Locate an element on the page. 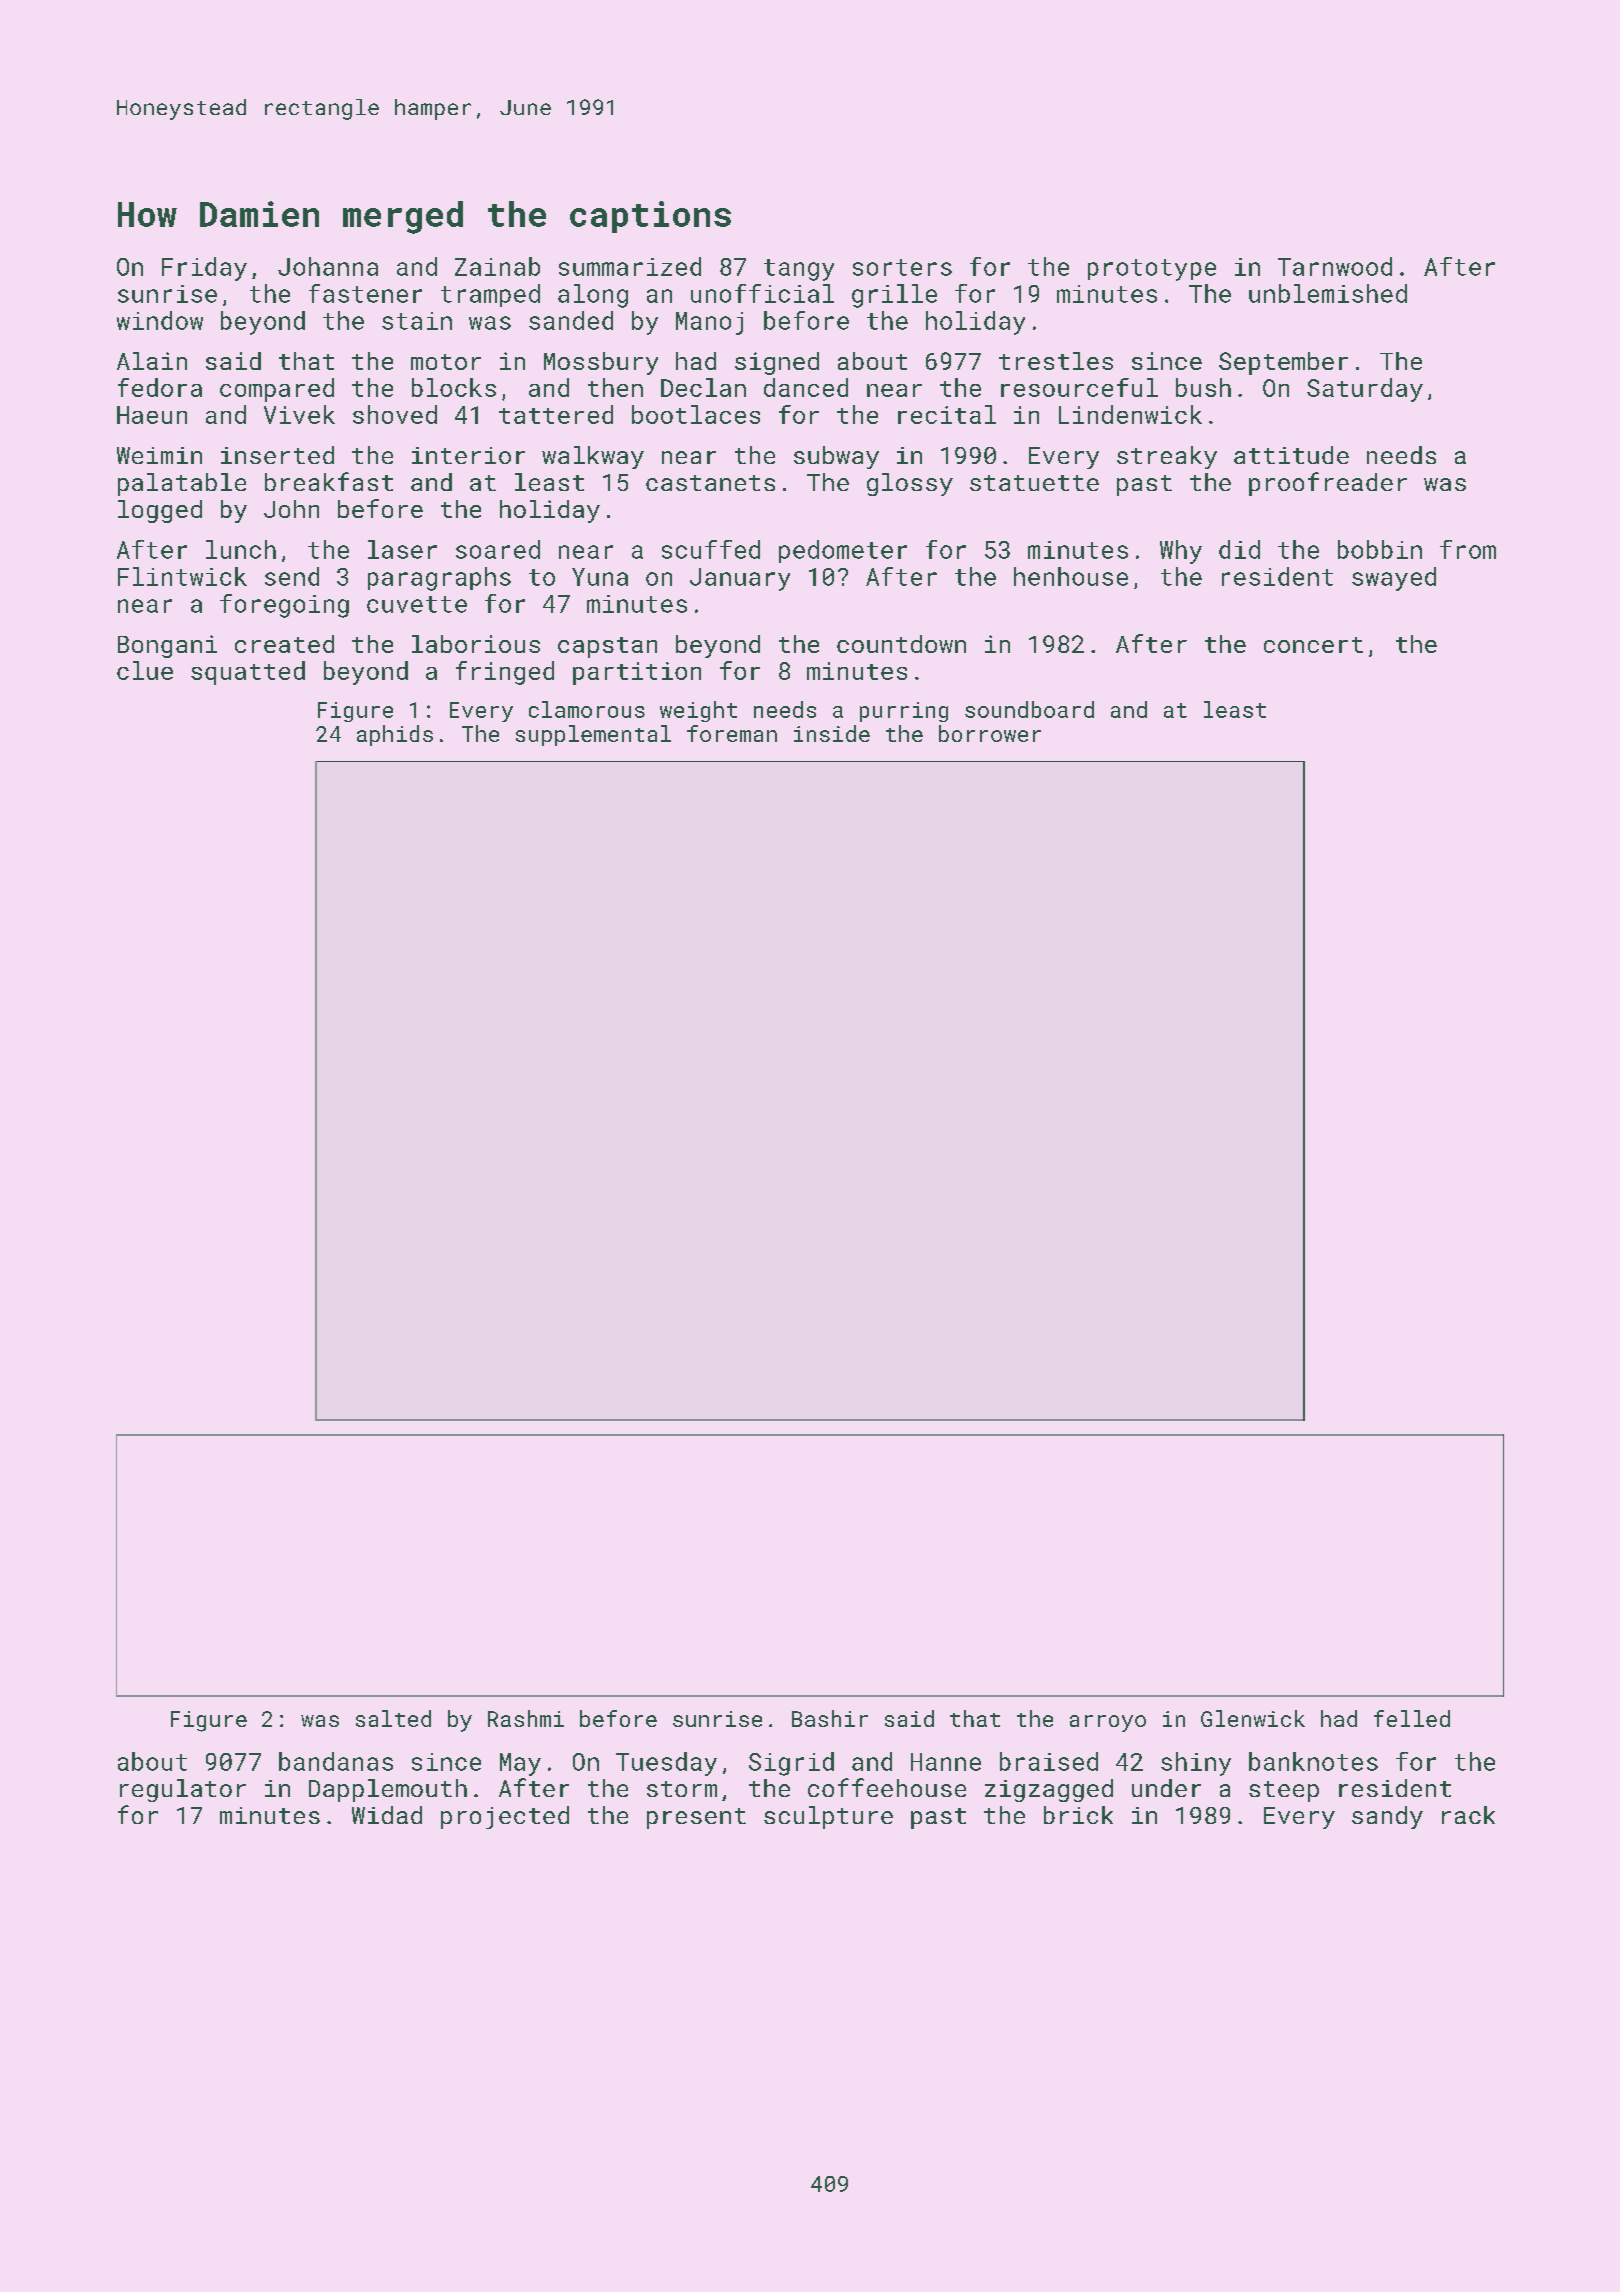 The height and width of the page is (2292, 1620). Glenwick is located at coordinates (1253, 1718).
